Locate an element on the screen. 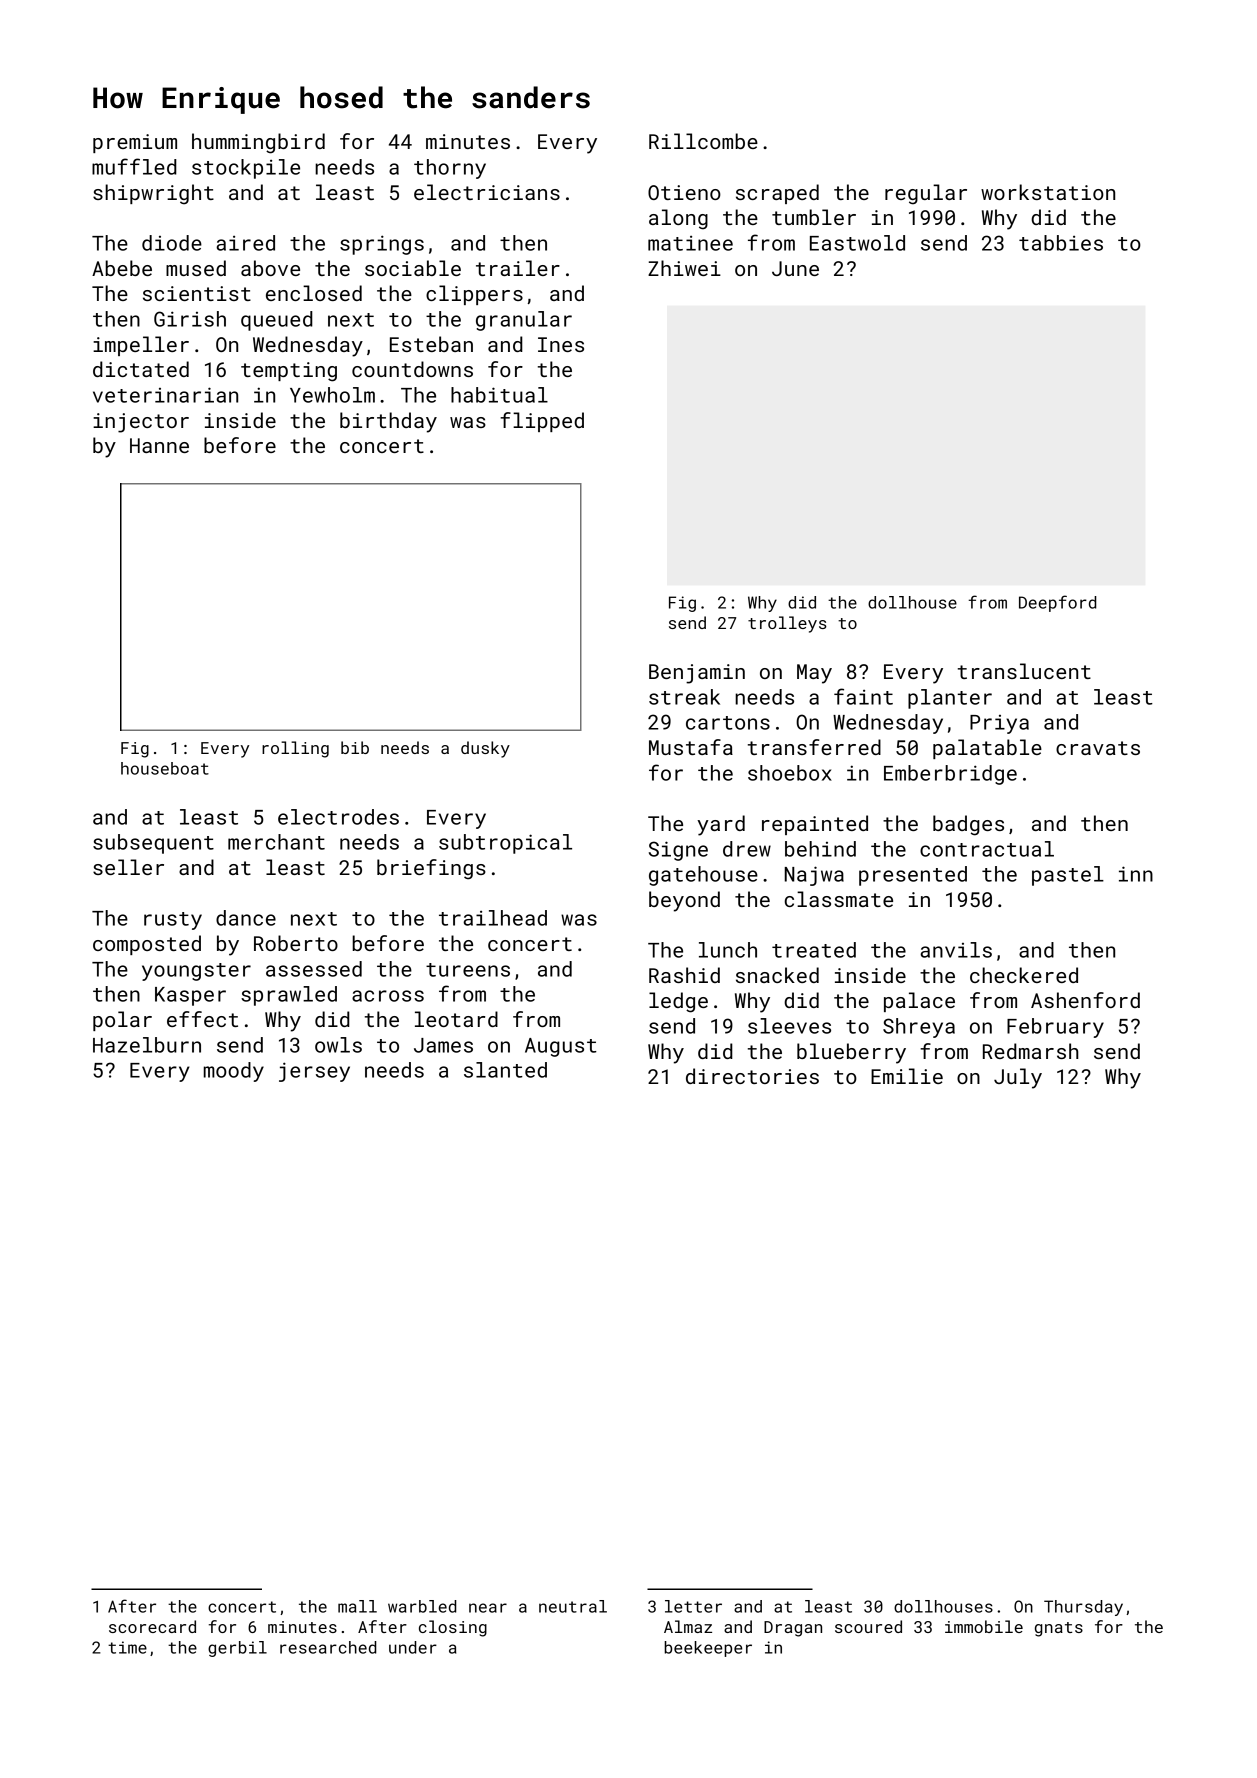 The width and height of the screenshot is (1257, 1778). cravats is located at coordinates (1098, 748).
